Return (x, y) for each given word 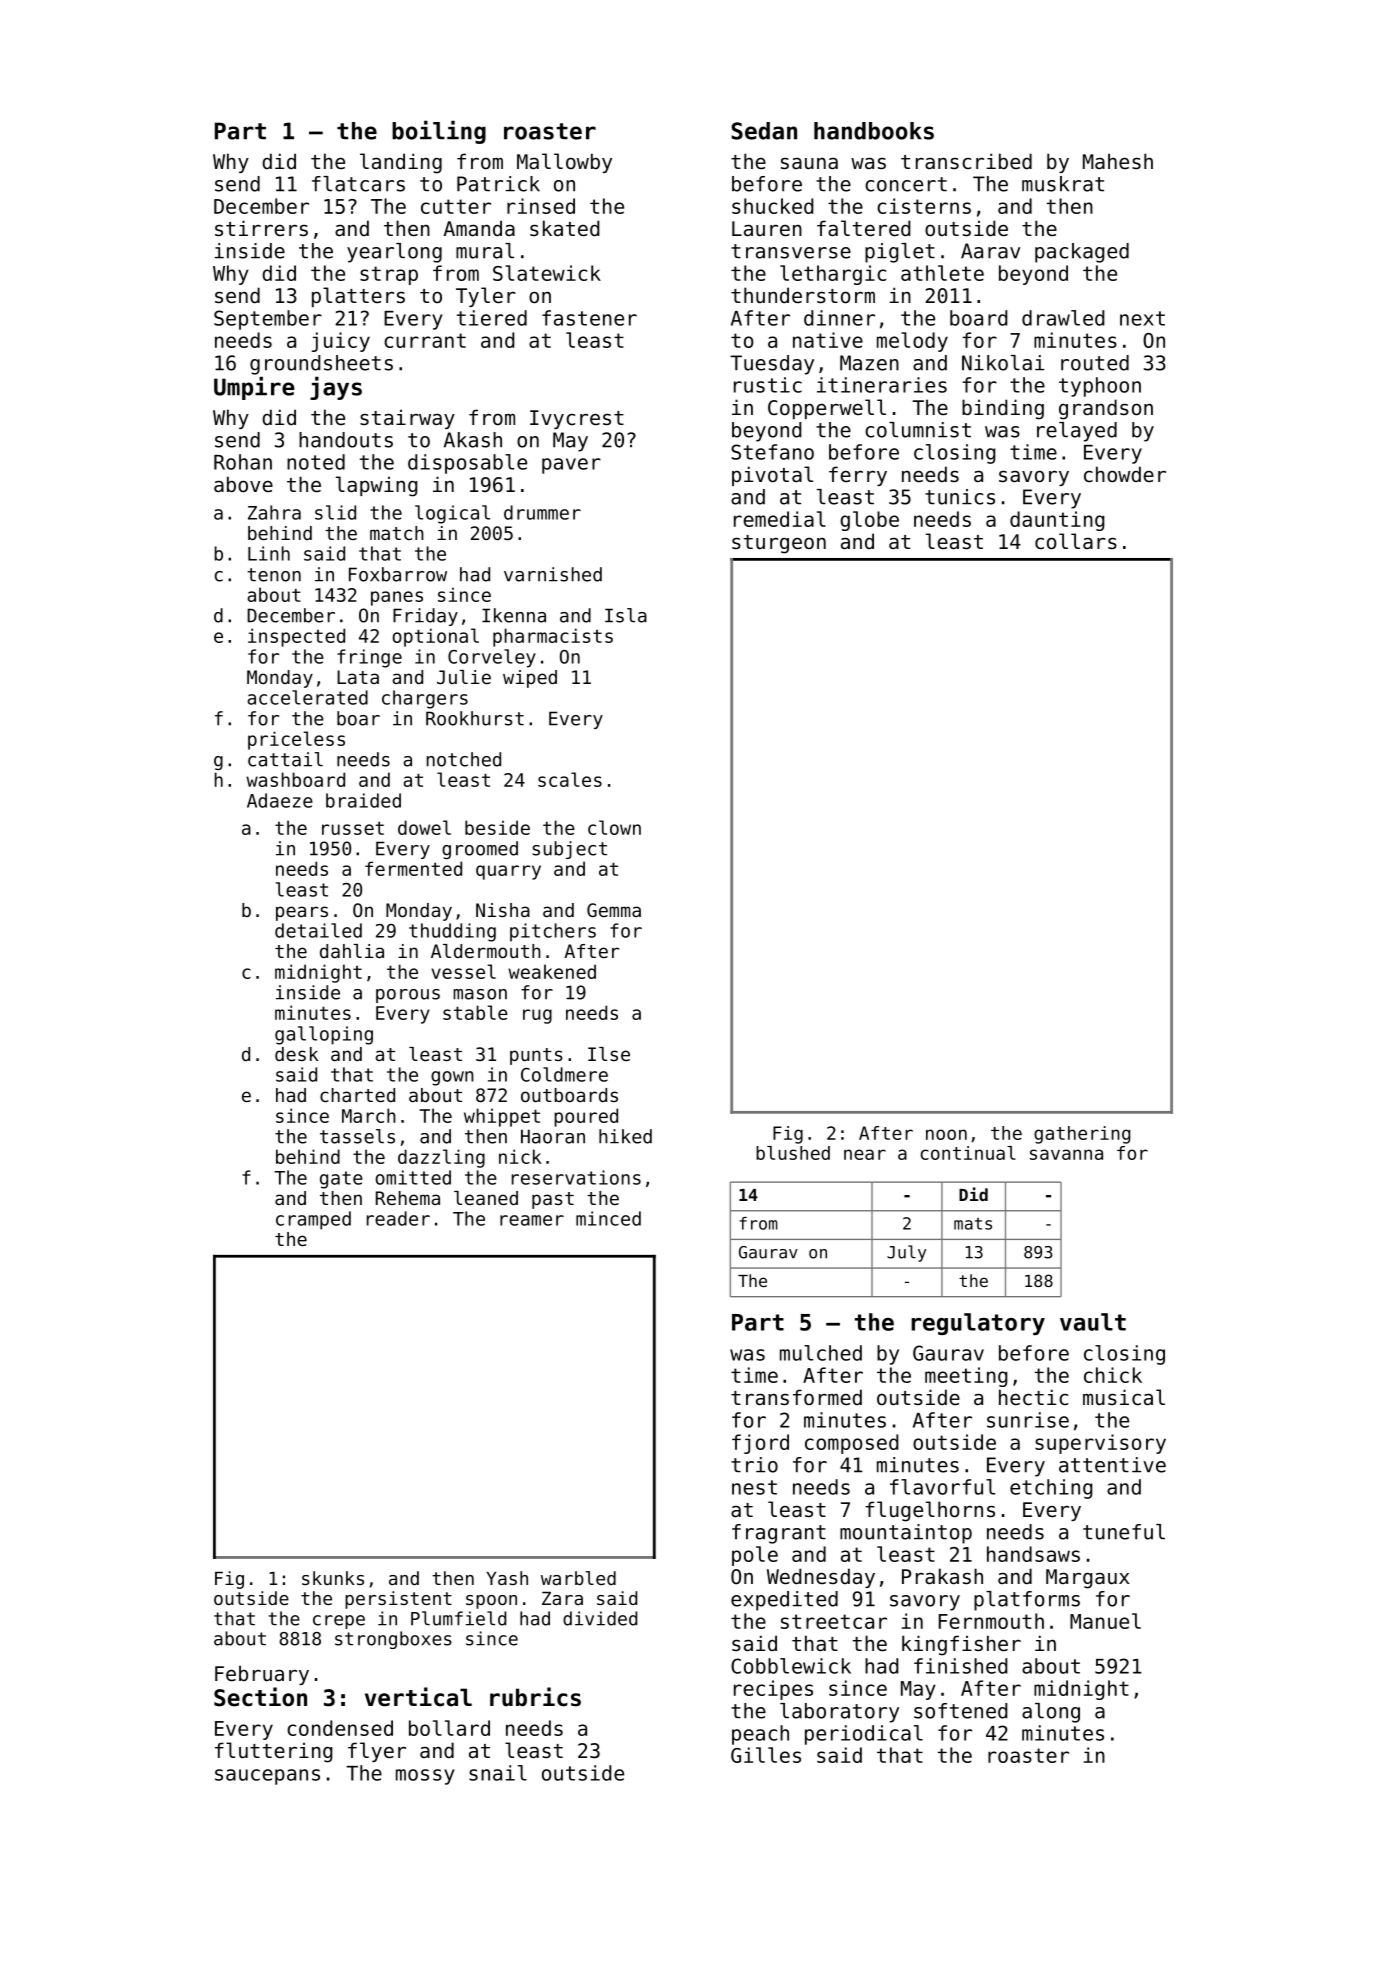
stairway (407, 419)
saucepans (267, 1777)
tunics (960, 497)
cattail (285, 759)
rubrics (535, 1697)
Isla (626, 615)
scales (570, 779)
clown (614, 827)
